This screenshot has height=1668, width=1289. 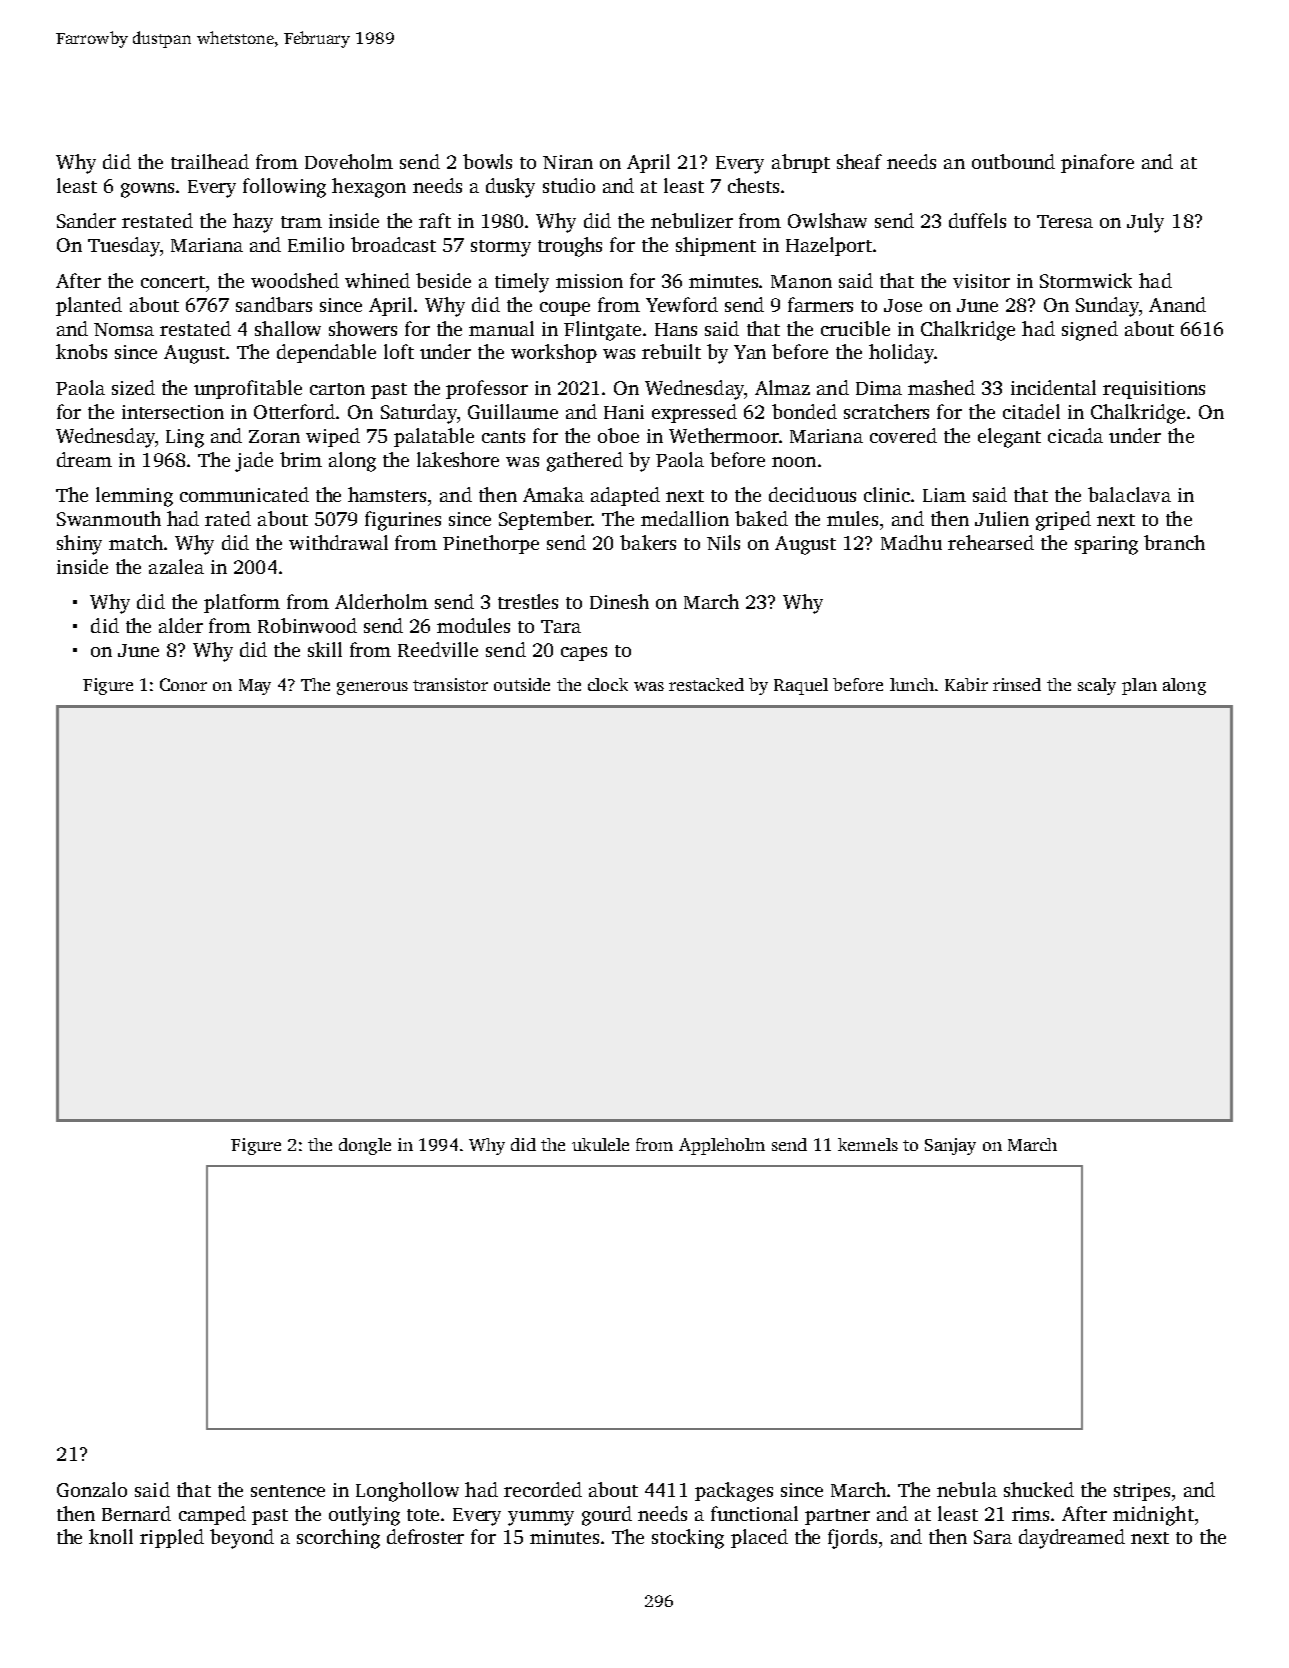 What do you see at coordinates (1097, 163) in the screenshot?
I see `pinafore` at bounding box center [1097, 163].
